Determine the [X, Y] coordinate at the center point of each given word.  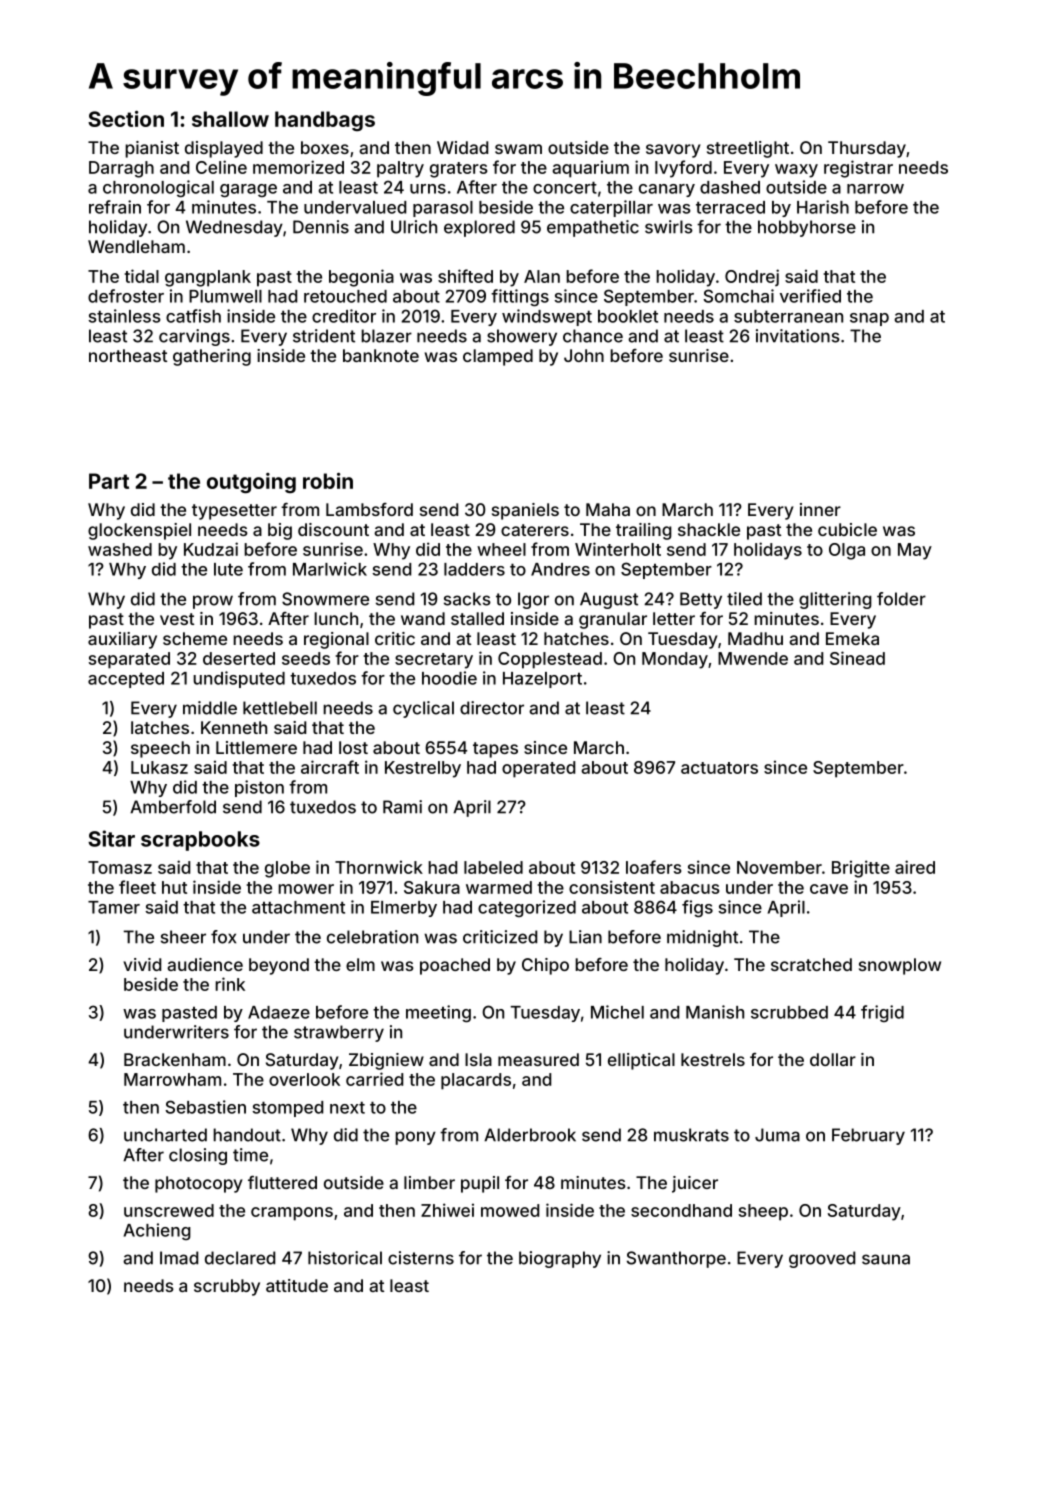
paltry [400, 169]
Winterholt [618, 549]
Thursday [867, 149]
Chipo [545, 966]
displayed [224, 149]
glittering [835, 600]
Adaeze [279, 1012]
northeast [128, 355]
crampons [292, 1214]
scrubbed [789, 1012]
